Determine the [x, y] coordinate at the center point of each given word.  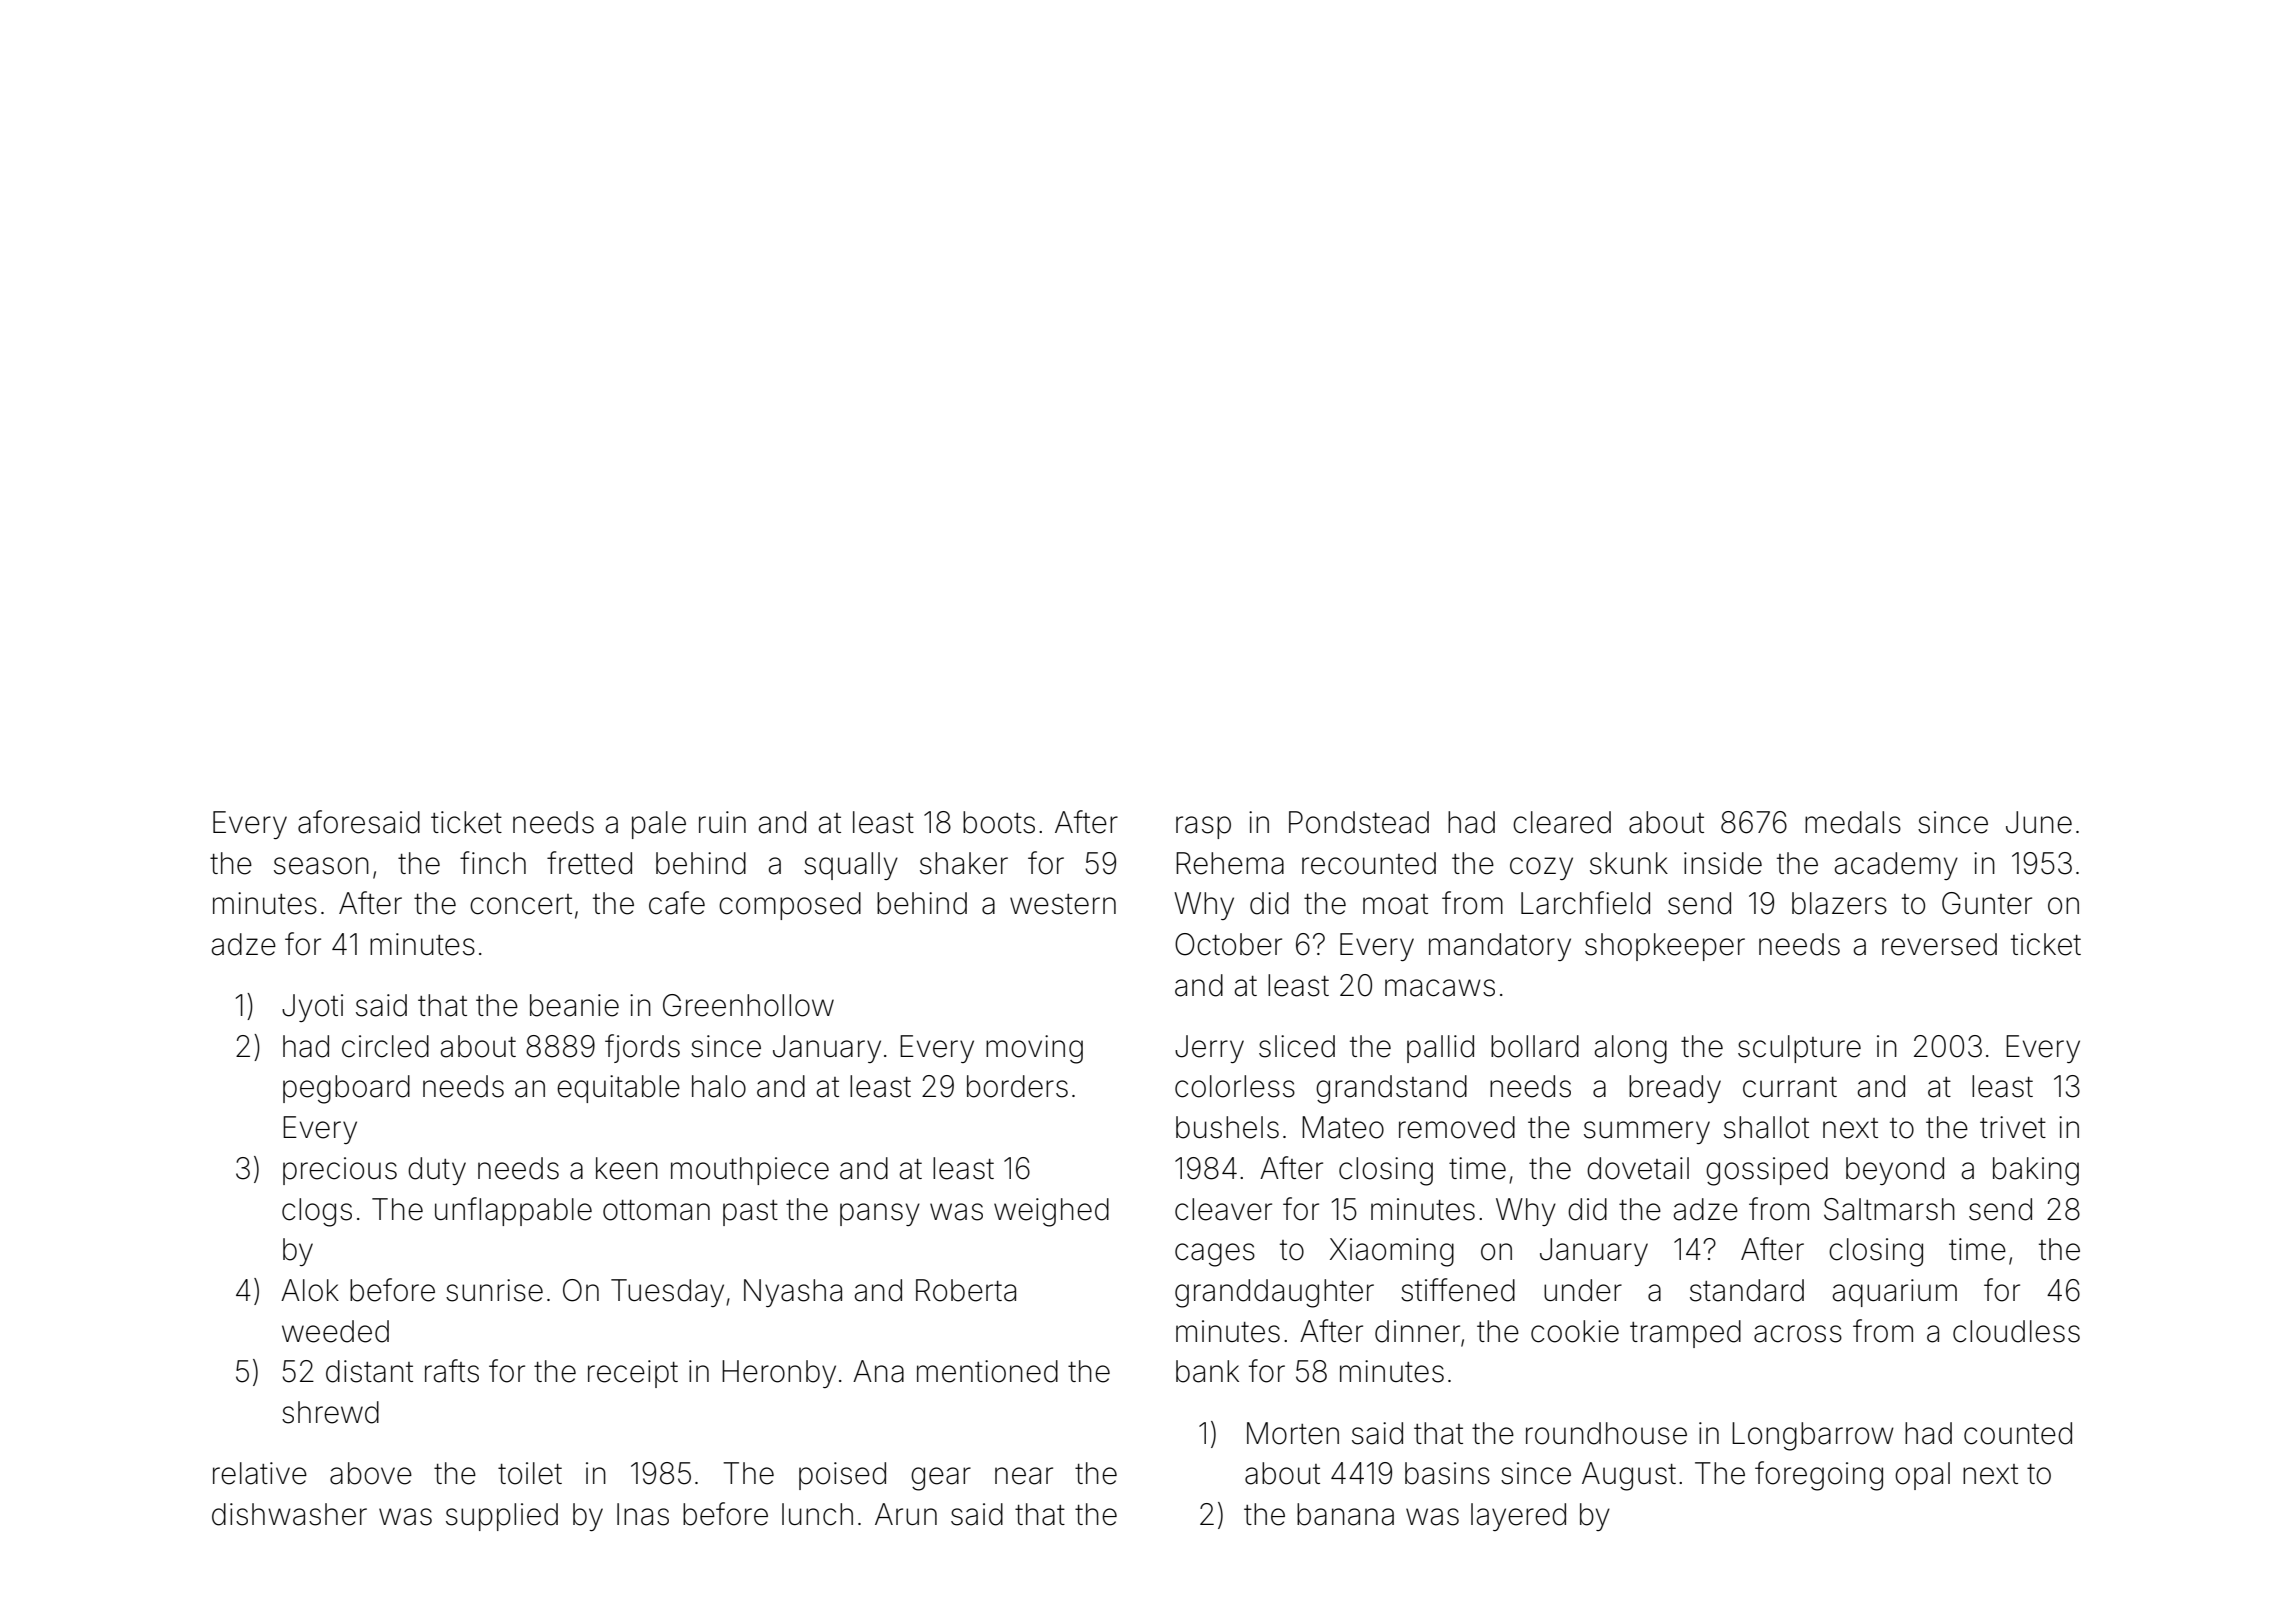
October [1228, 944]
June [2039, 822]
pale [659, 825]
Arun [906, 1514]
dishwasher [289, 1514]
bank [1207, 1371]
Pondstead [1359, 822]
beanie [574, 1005]
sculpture [1799, 1049]
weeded [335, 1331]
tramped [1685, 1334]
